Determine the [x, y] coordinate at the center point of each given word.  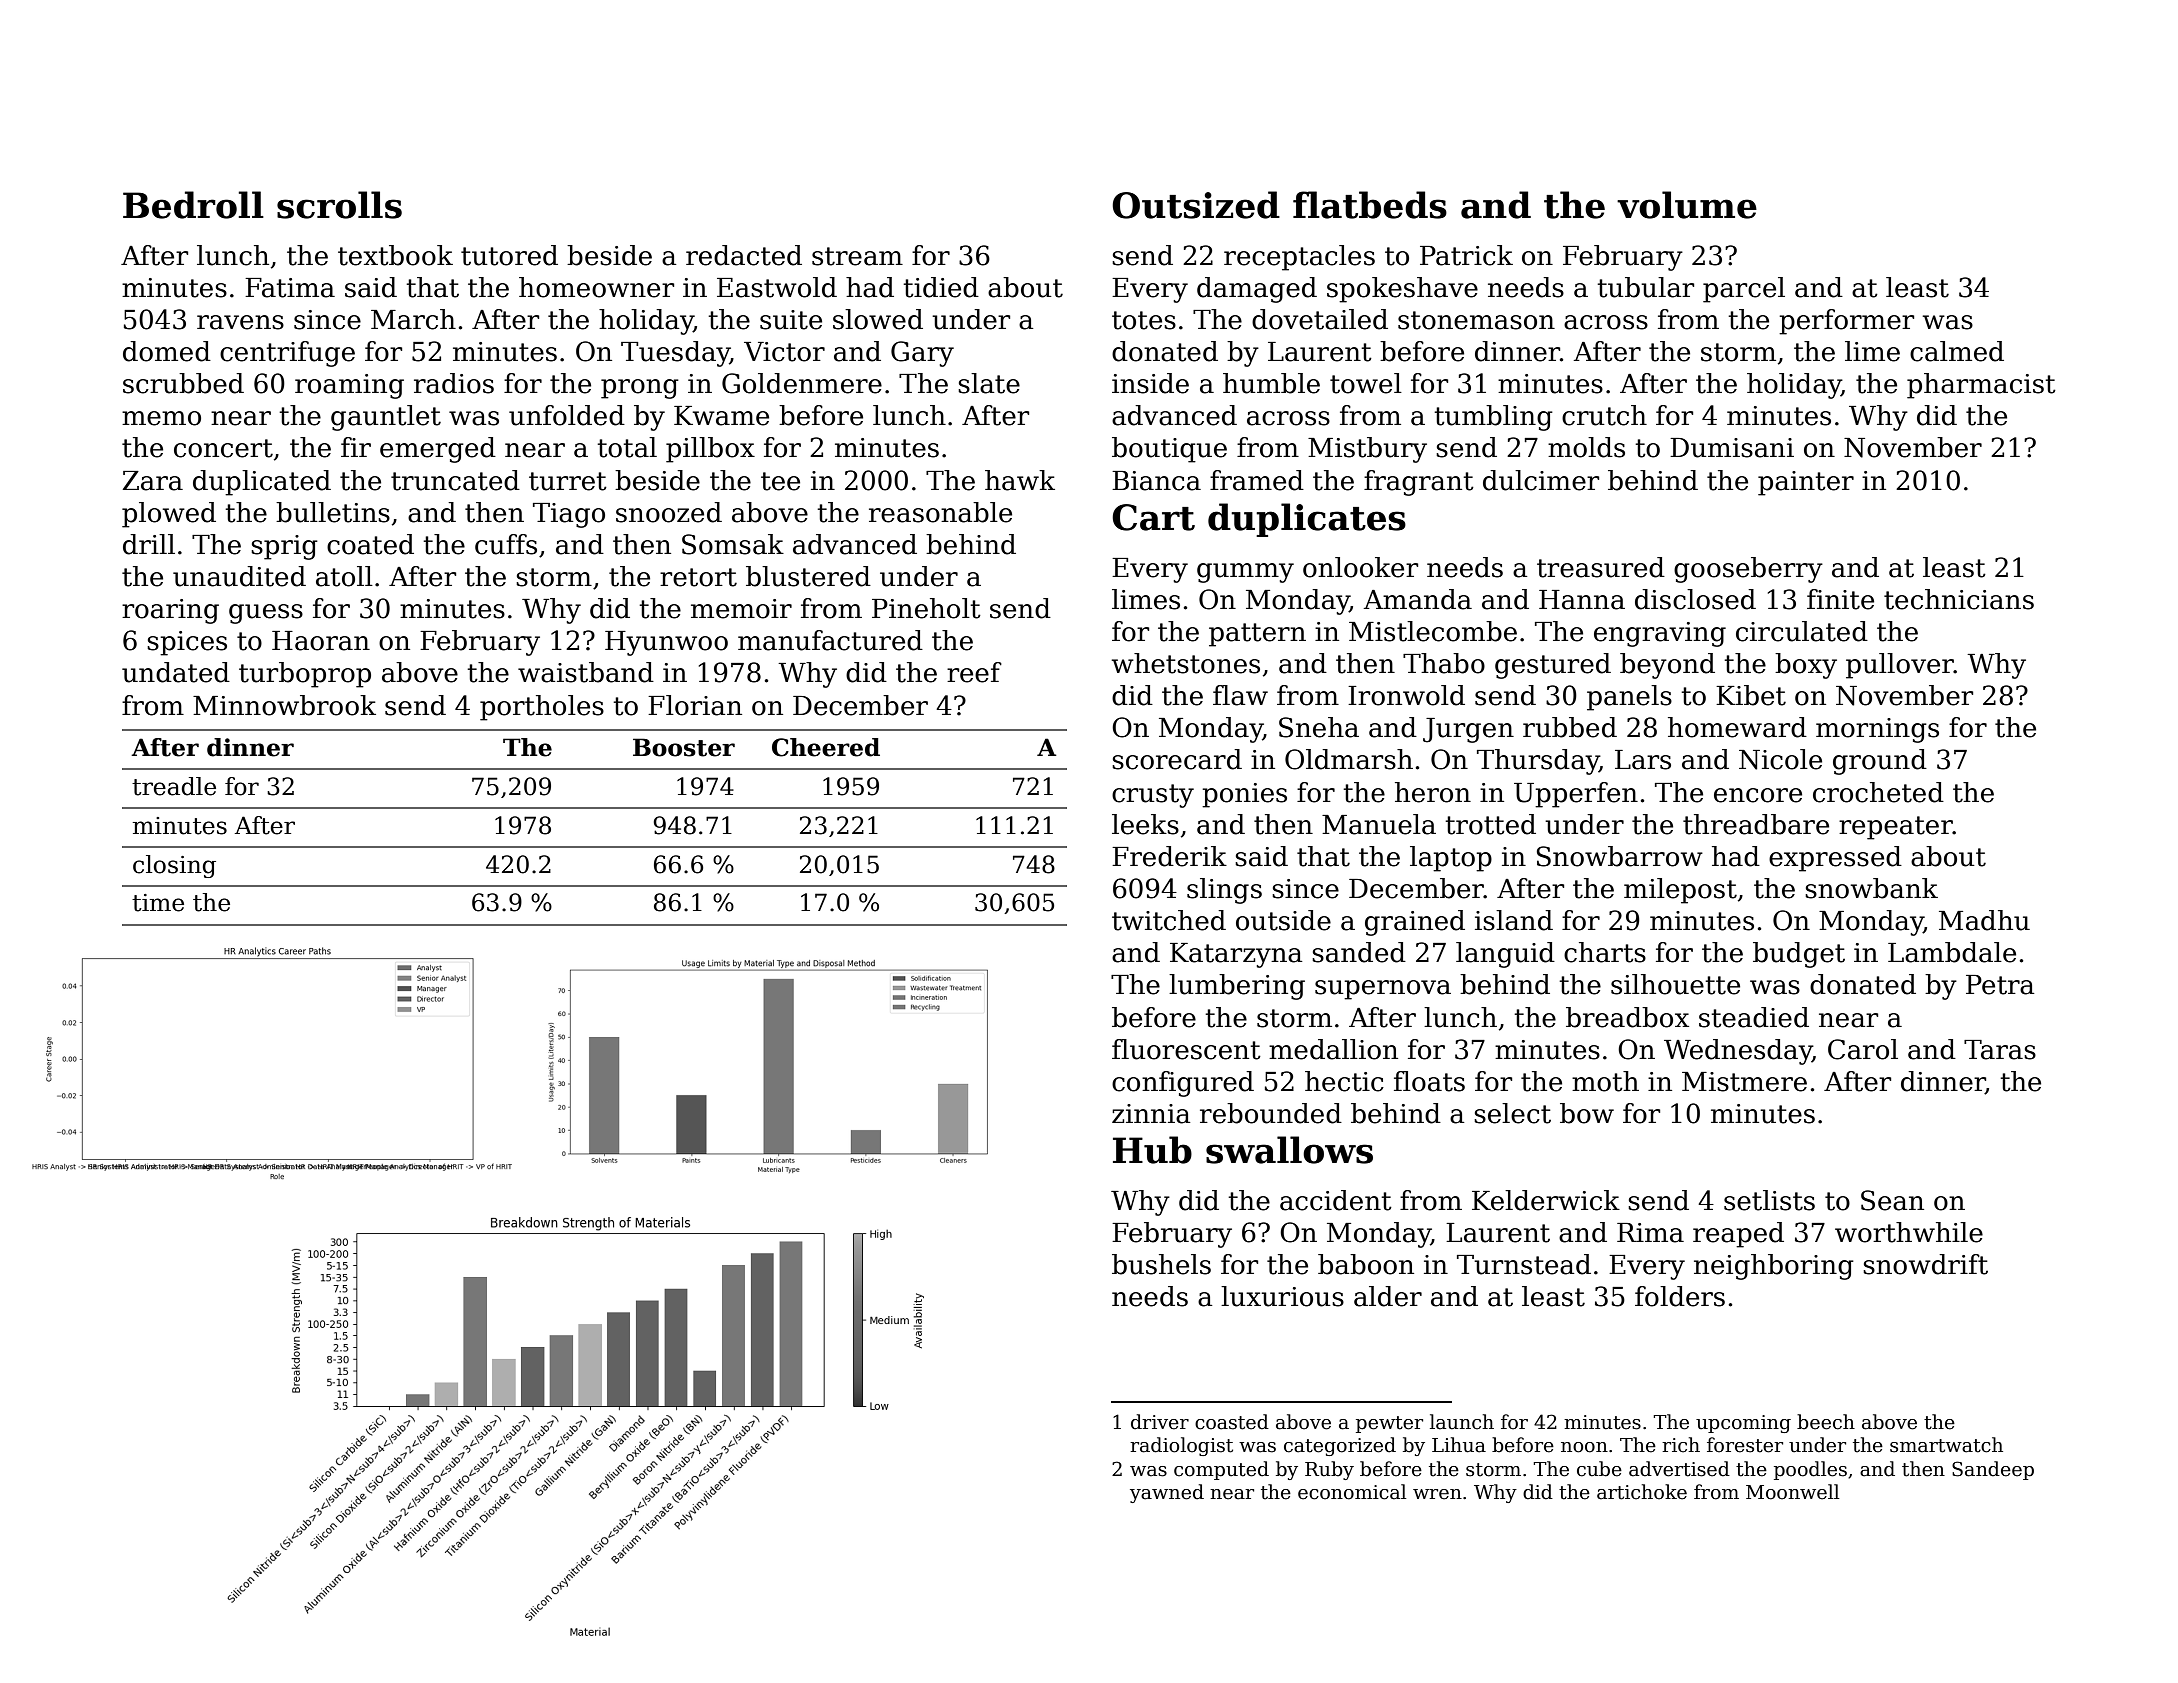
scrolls [339, 205]
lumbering [1237, 987]
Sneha [1319, 727]
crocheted [1878, 792]
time [158, 903]
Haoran [321, 641]
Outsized [1196, 205]
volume [1687, 205]
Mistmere [1744, 1082]
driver [1160, 1422]
